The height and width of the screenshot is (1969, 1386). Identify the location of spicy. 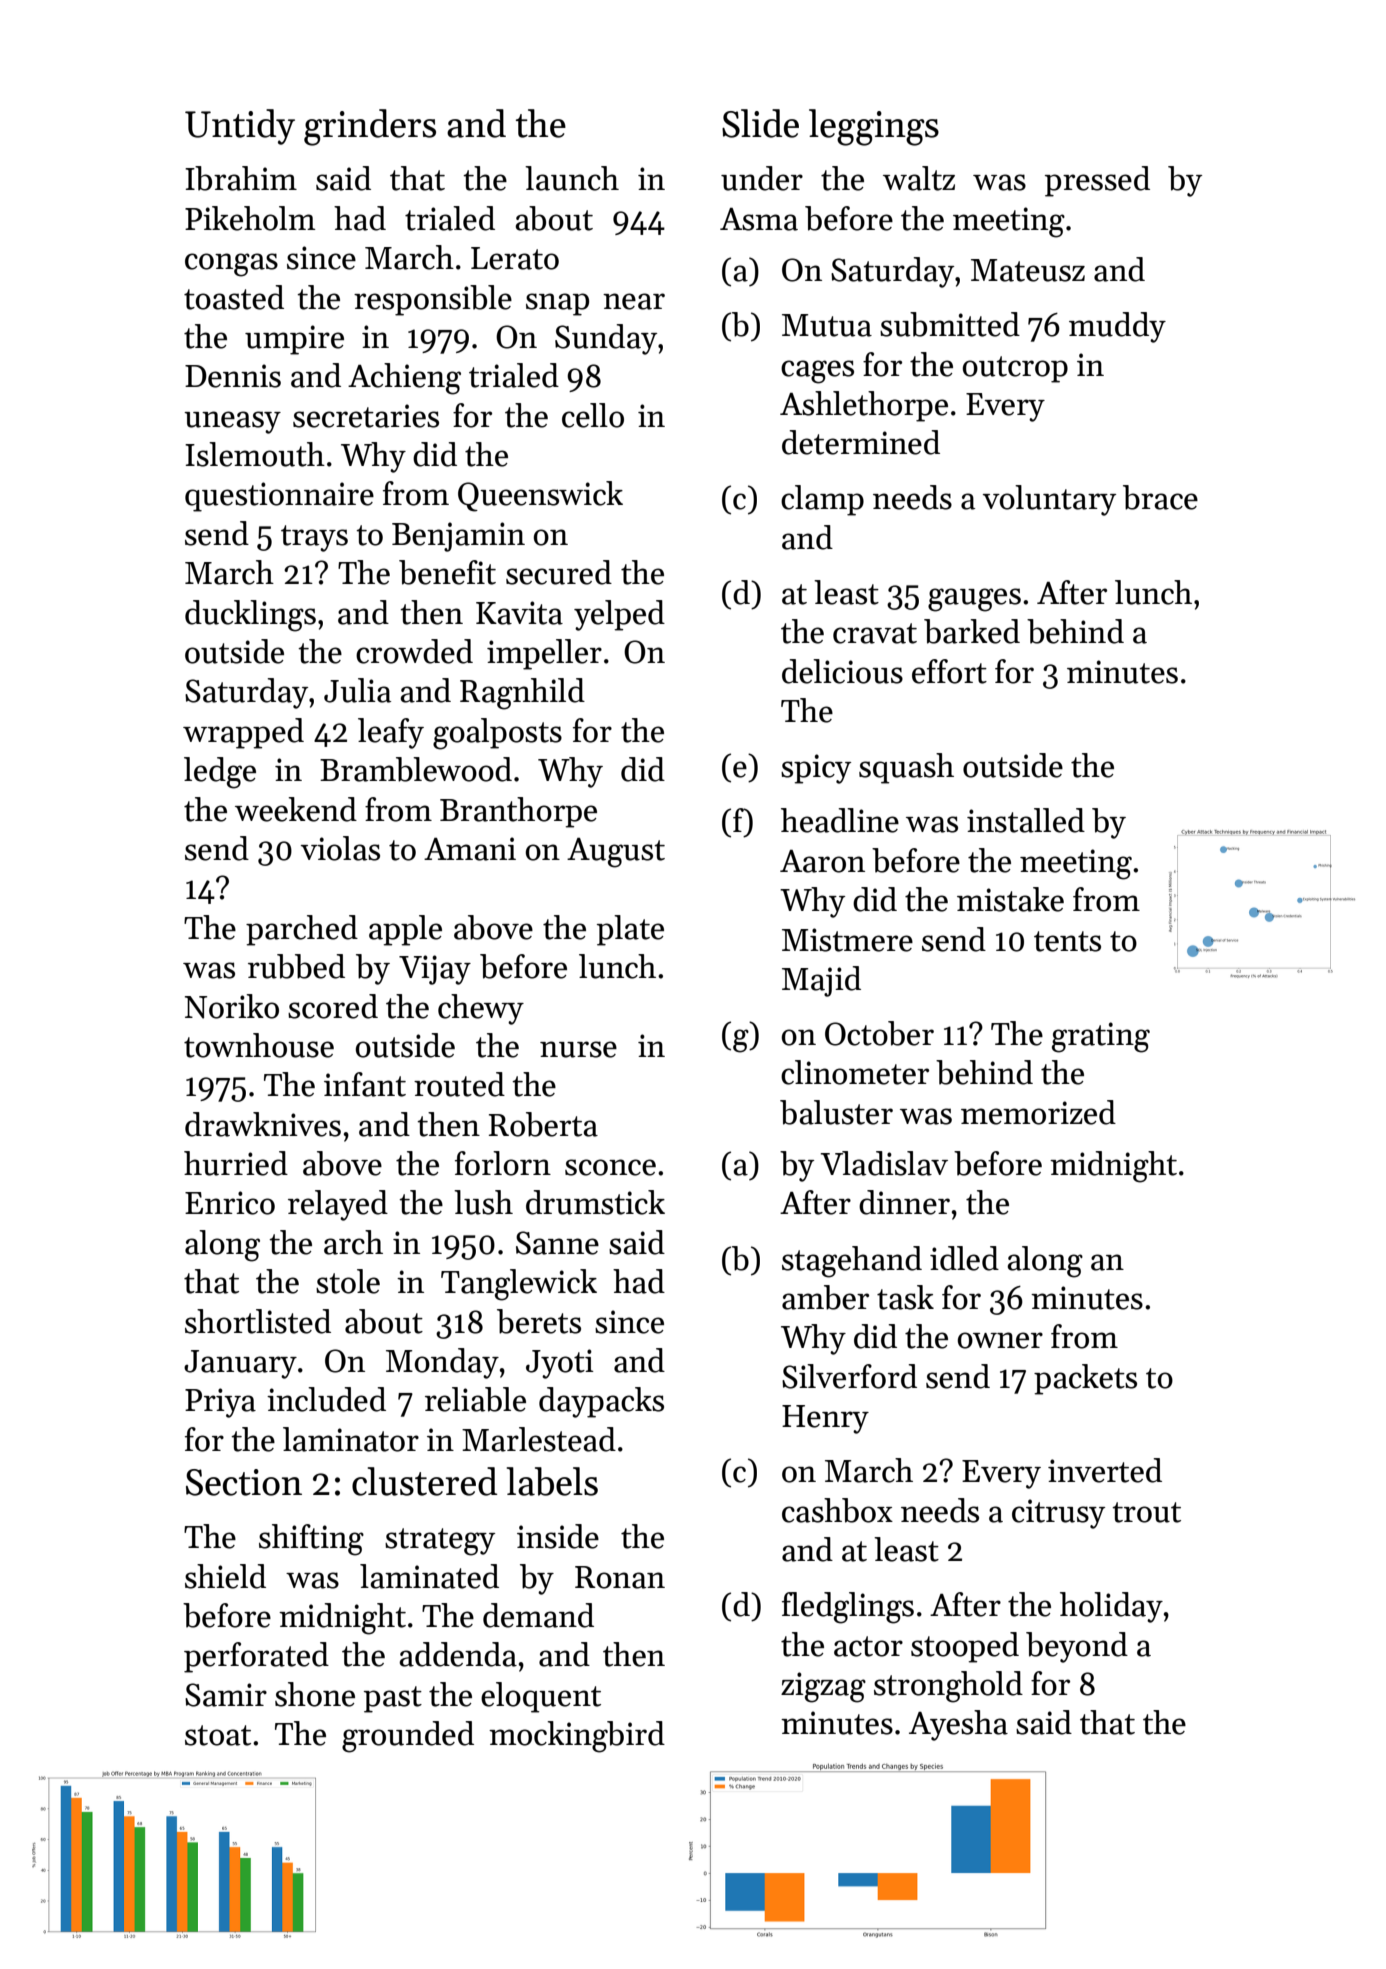
(816, 769).
